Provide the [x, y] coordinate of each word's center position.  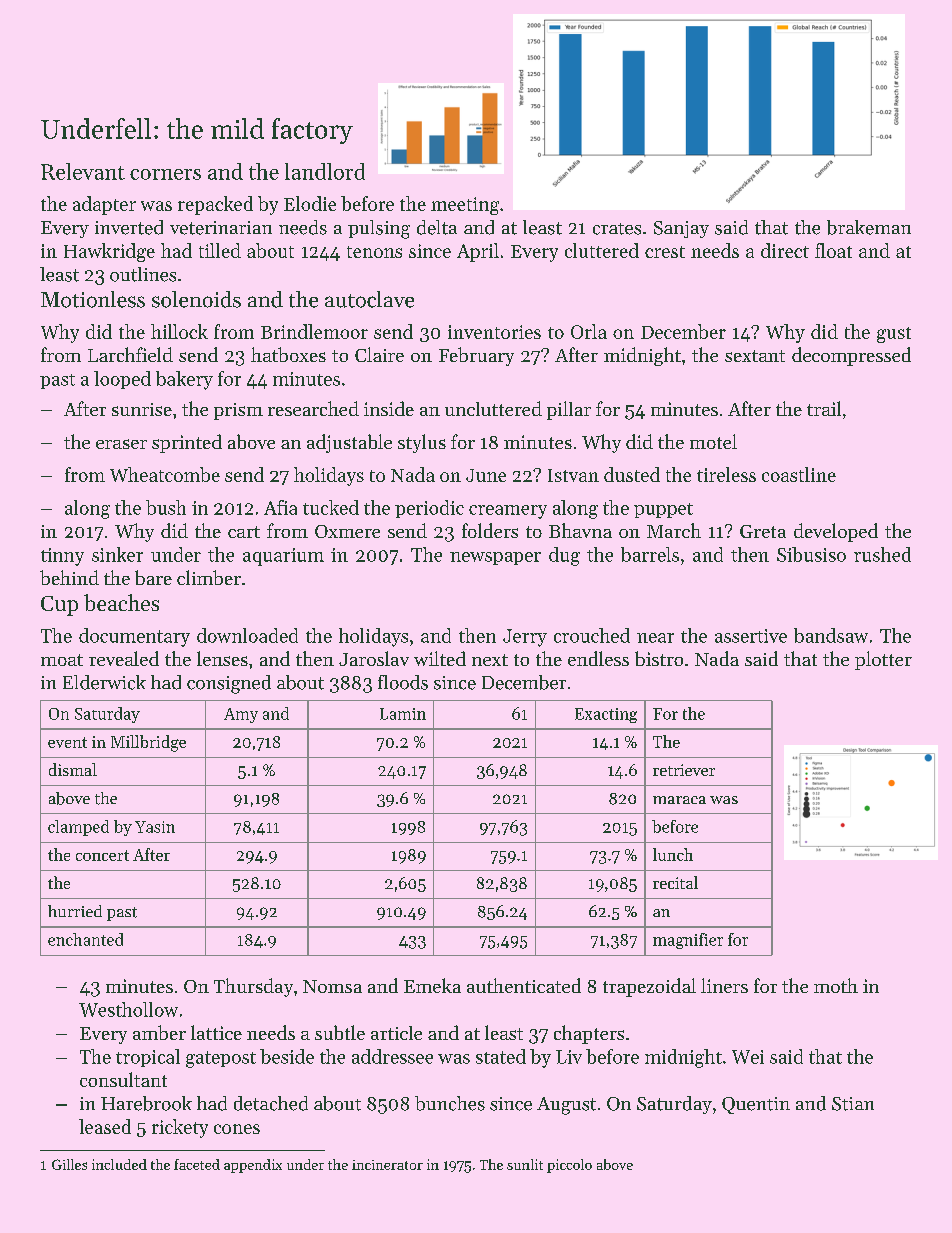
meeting [465, 206]
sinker [117, 554]
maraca [679, 800]
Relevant [83, 171]
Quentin [756, 1105]
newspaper [495, 558]
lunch [673, 854]
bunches [450, 1103]
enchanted [85, 939]
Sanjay [681, 229]
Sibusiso [811, 554]
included [119, 1164]
